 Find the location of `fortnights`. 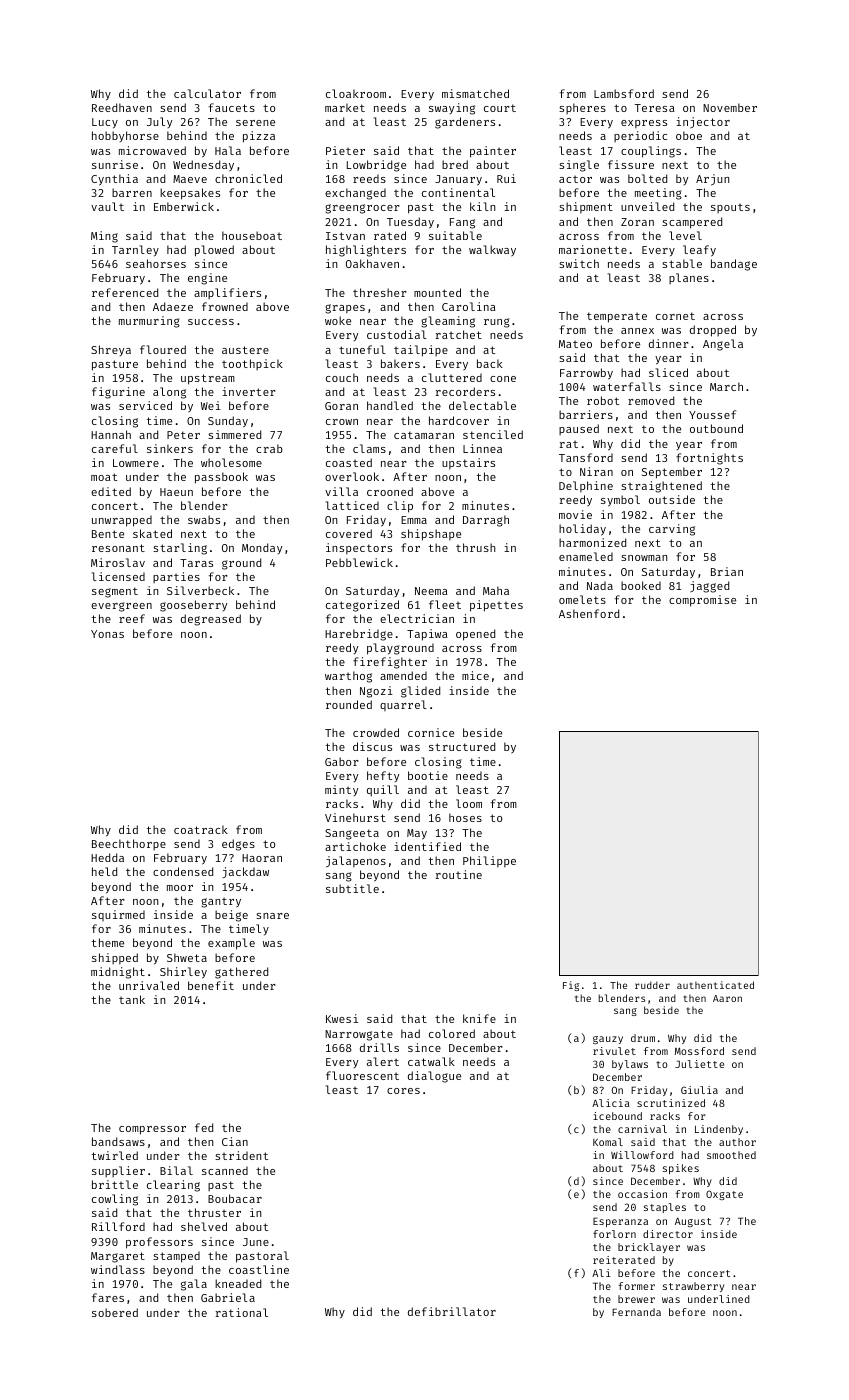

fortnights is located at coordinates (709, 459).
